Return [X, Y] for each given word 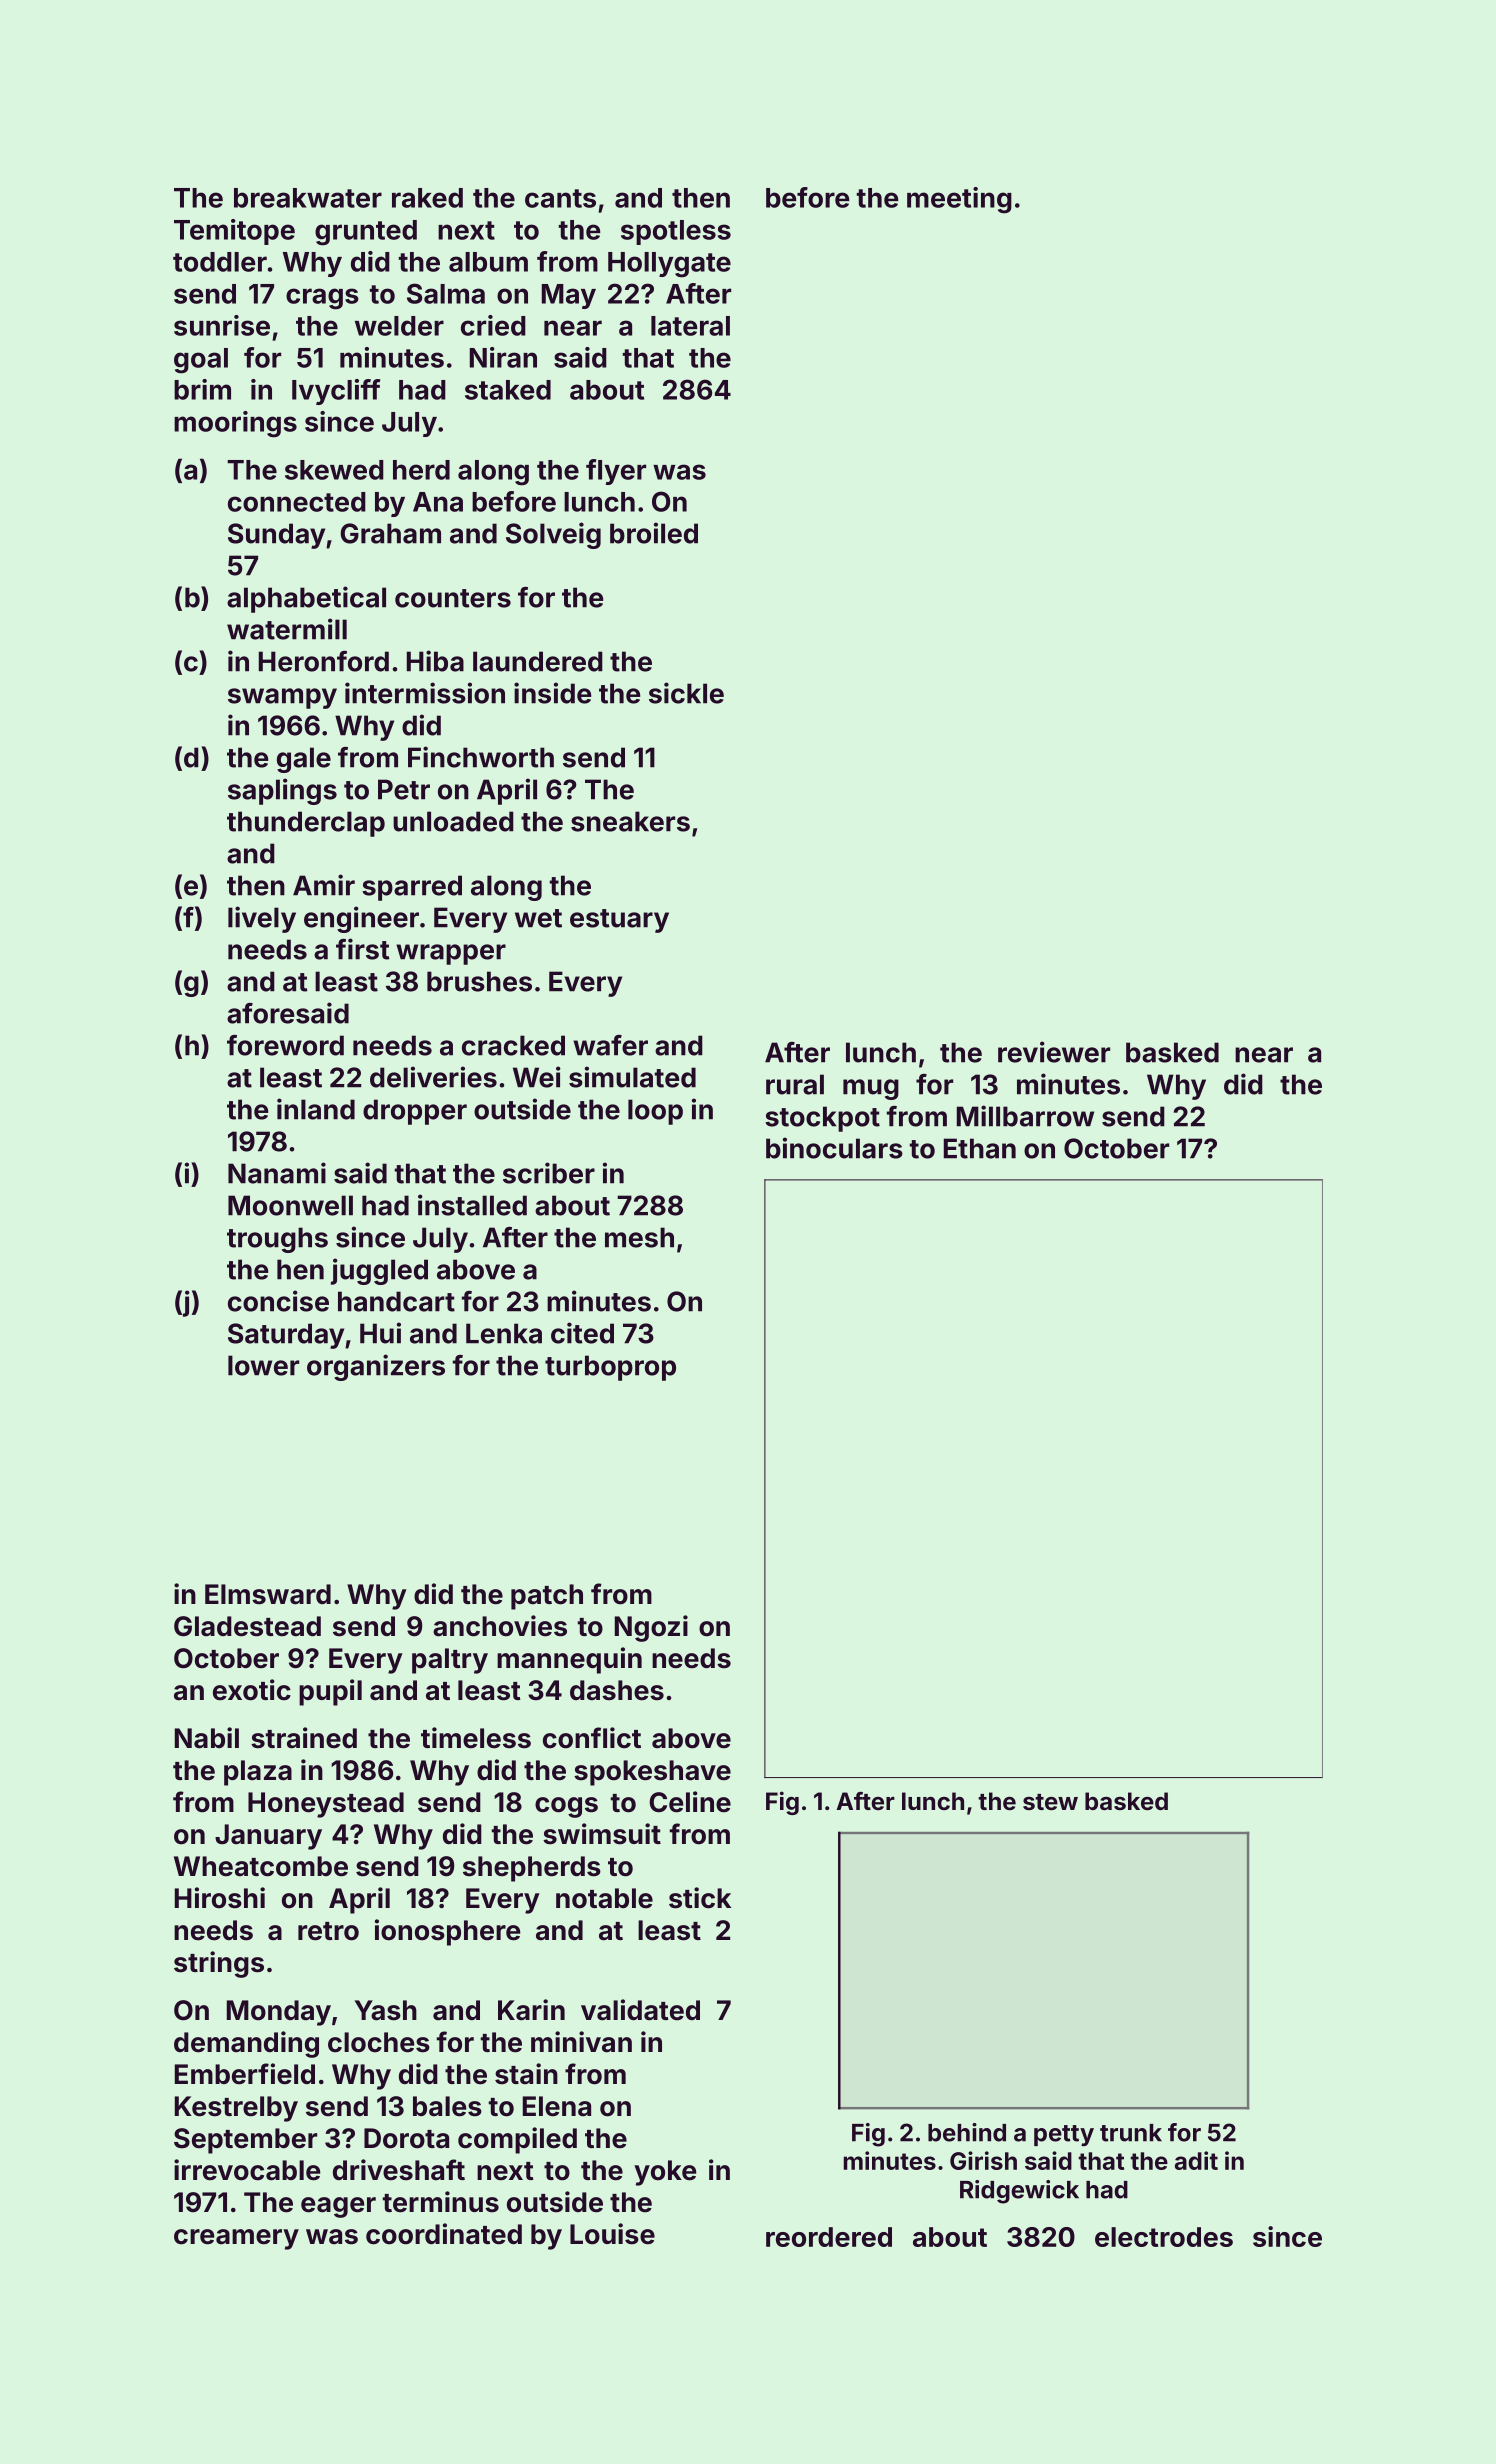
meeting [959, 200]
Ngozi [651, 1628]
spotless [676, 232]
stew [1050, 1802]
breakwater [308, 198]
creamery [236, 2239]
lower [263, 1365]
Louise [612, 2234]
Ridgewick [1019, 2192]
